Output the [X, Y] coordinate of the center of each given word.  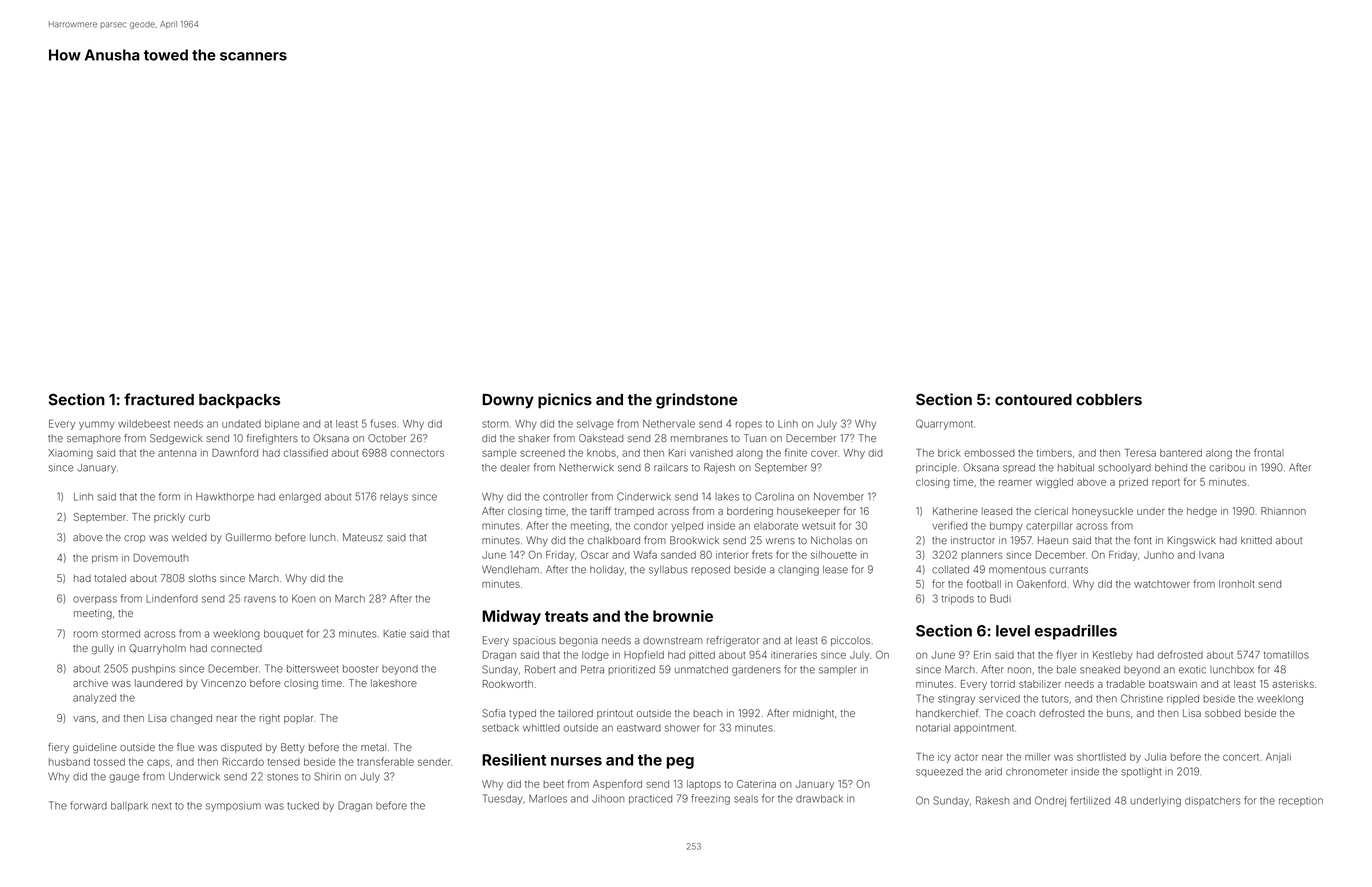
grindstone [697, 401]
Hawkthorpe [225, 497]
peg [680, 763]
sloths [202, 578]
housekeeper [808, 512]
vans [84, 719]
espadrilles [1076, 632]
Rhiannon [1283, 511]
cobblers [1109, 400]
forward [88, 805]
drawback [819, 799]
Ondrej [1050, 801]
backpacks [239, 401]
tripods [957, 599]
